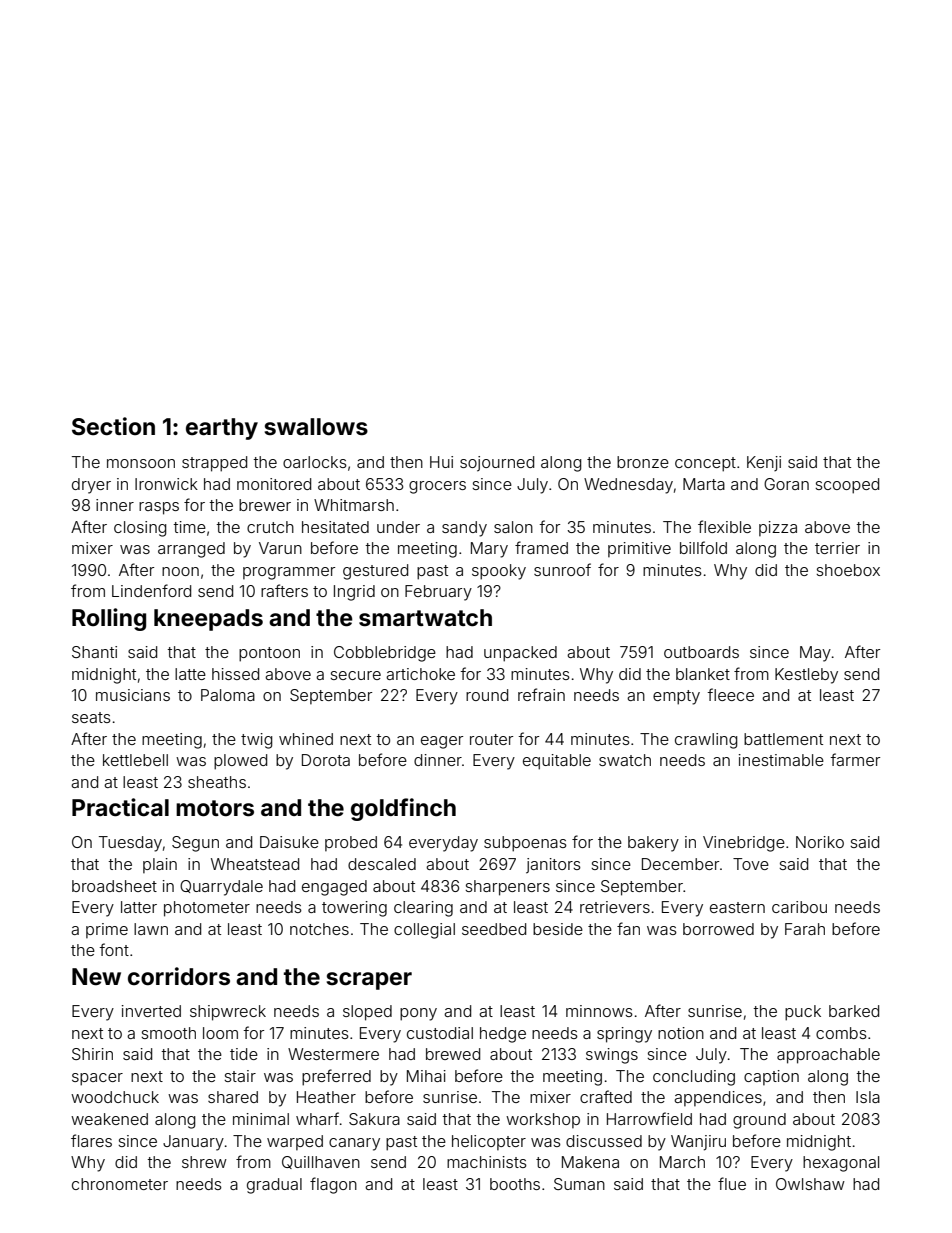 Image resolution: width=952 pixels, height=1233 pixels. What do you see at coordinates (751, 864) in the screenshot?
I see `Tove` at bounding box center [751, 864].
